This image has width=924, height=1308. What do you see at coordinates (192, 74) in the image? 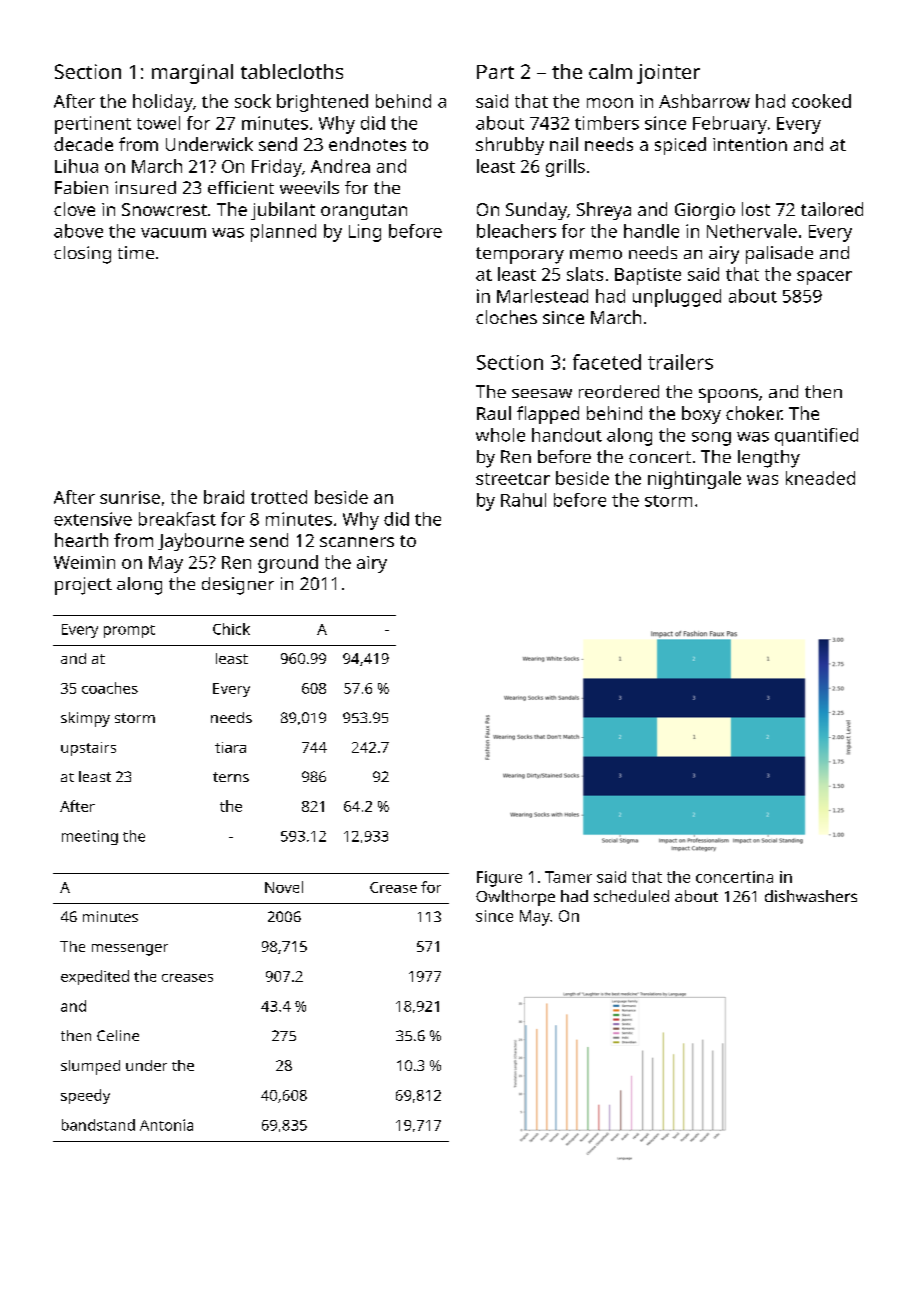
I see `marginal` at bounding box center [192, 74].
